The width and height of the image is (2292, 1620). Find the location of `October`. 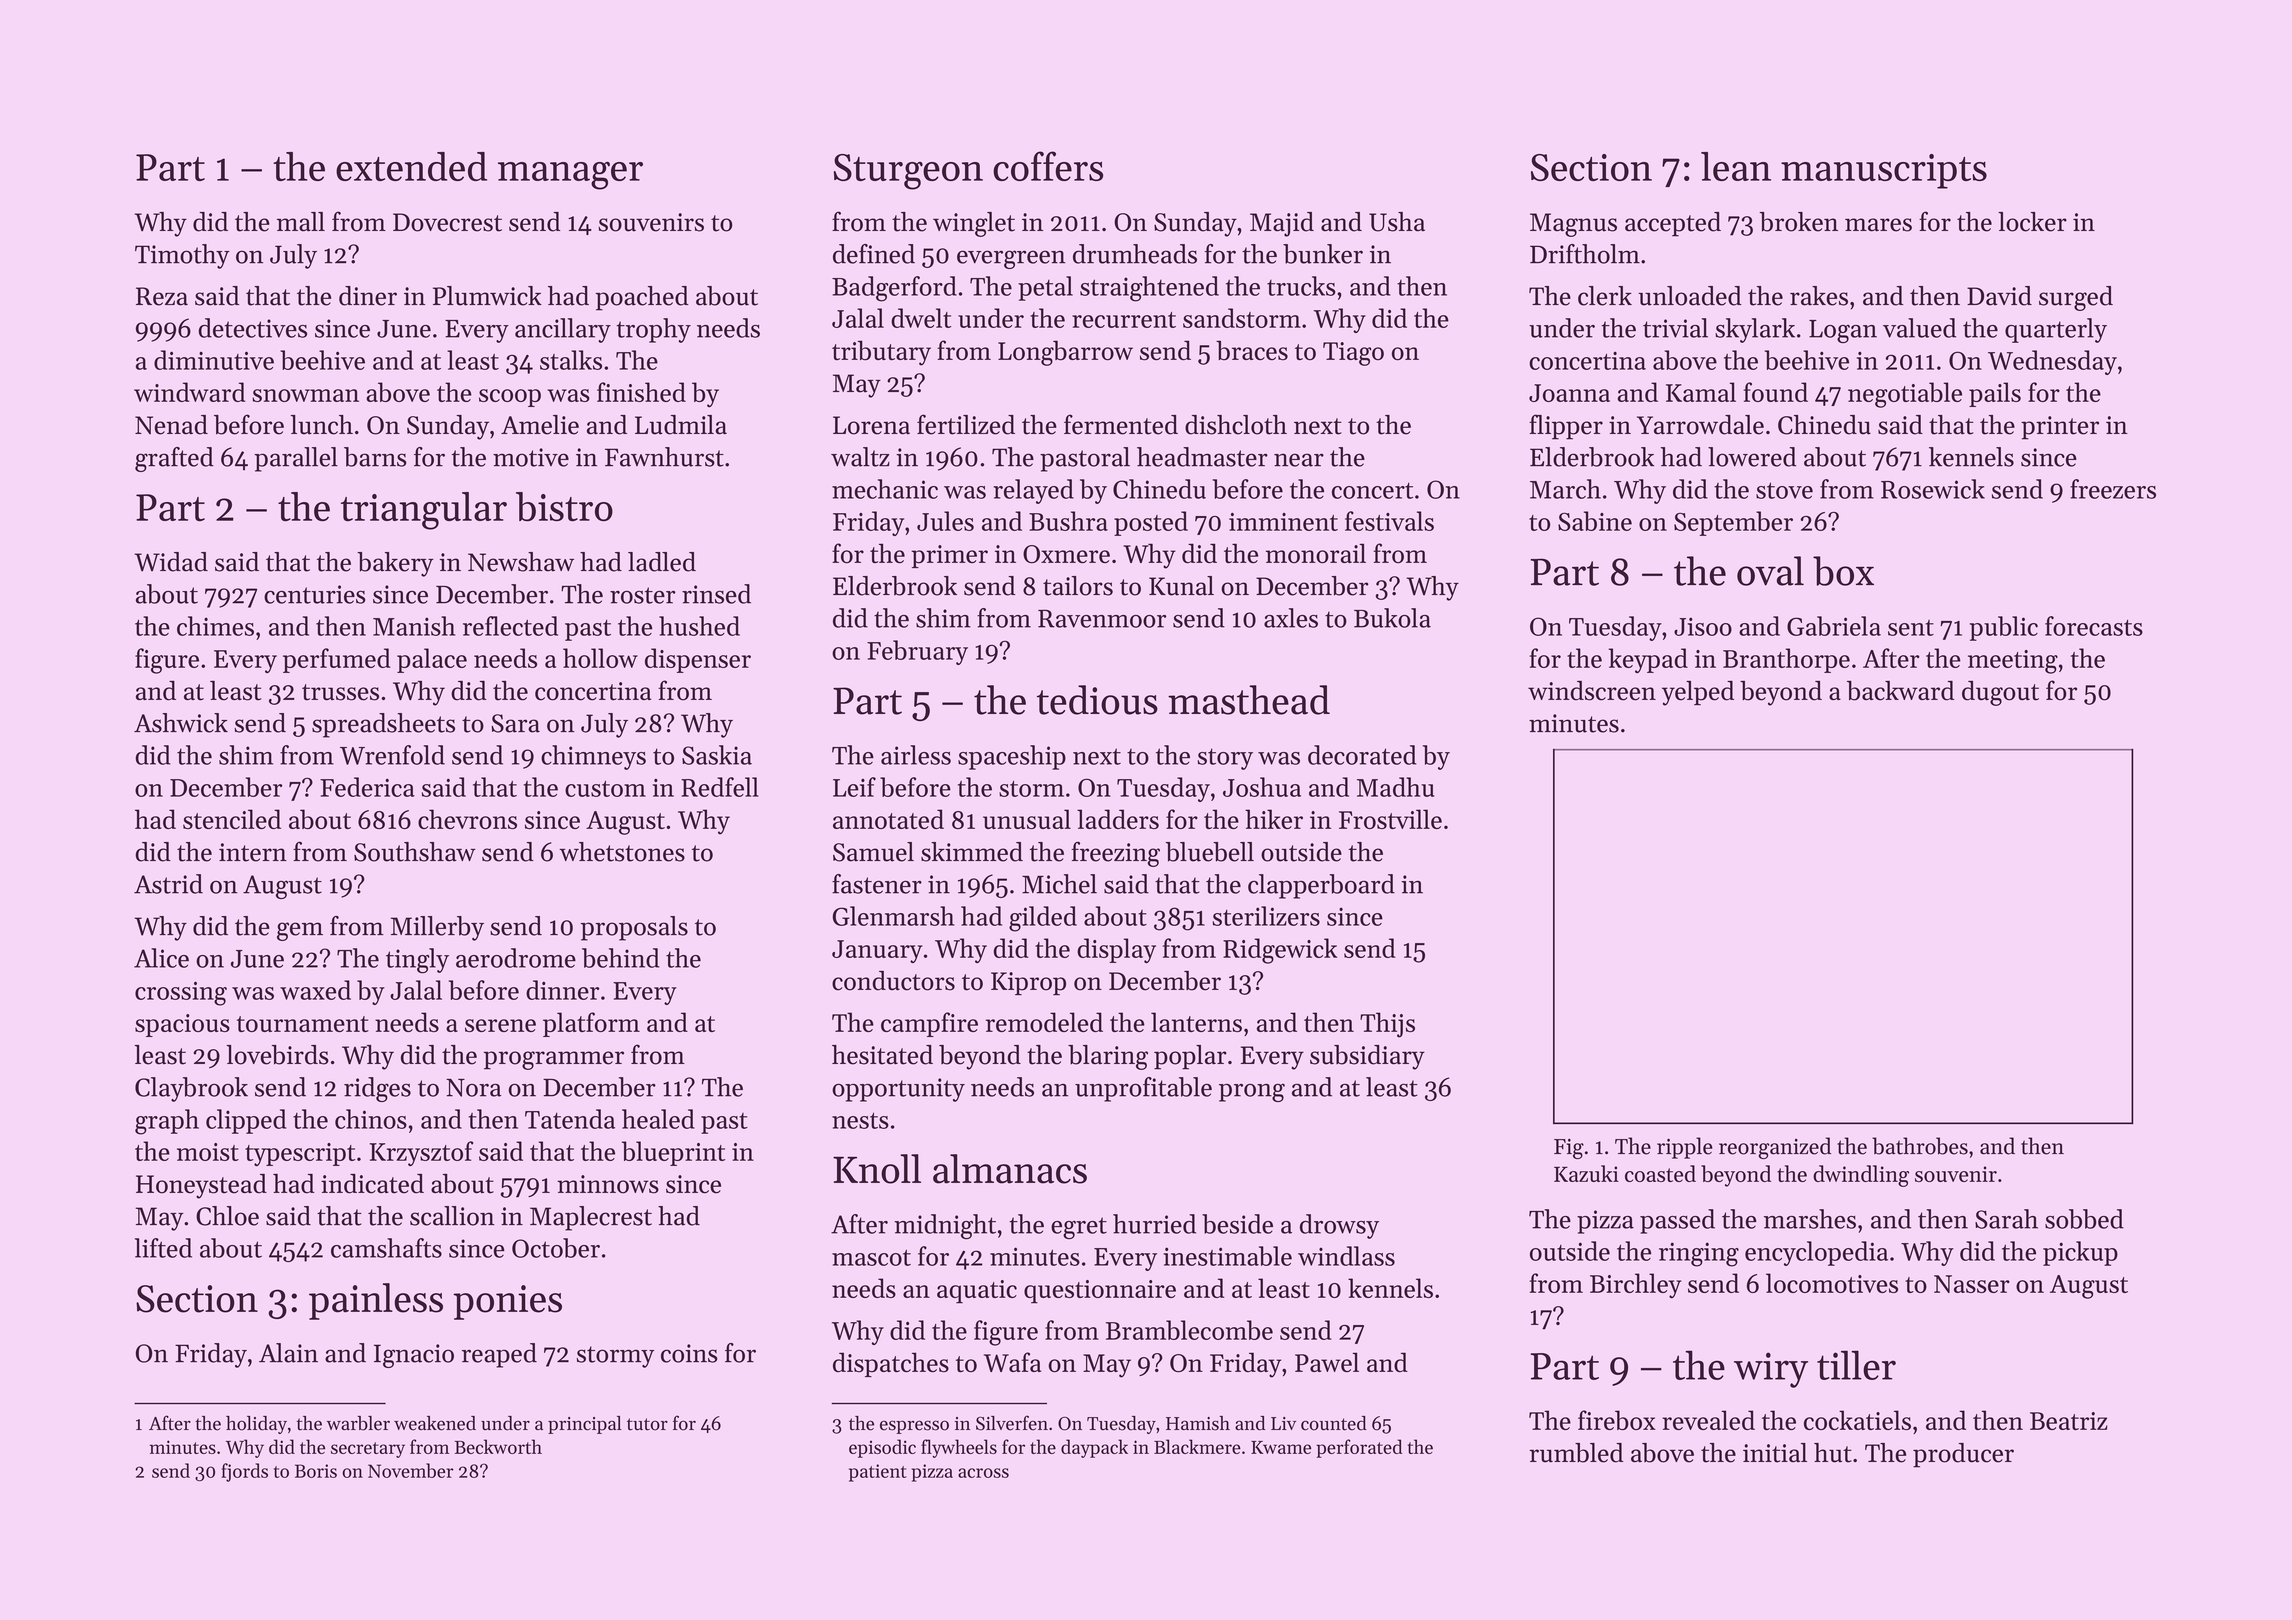

October is located at coordinates (556, 1248).
